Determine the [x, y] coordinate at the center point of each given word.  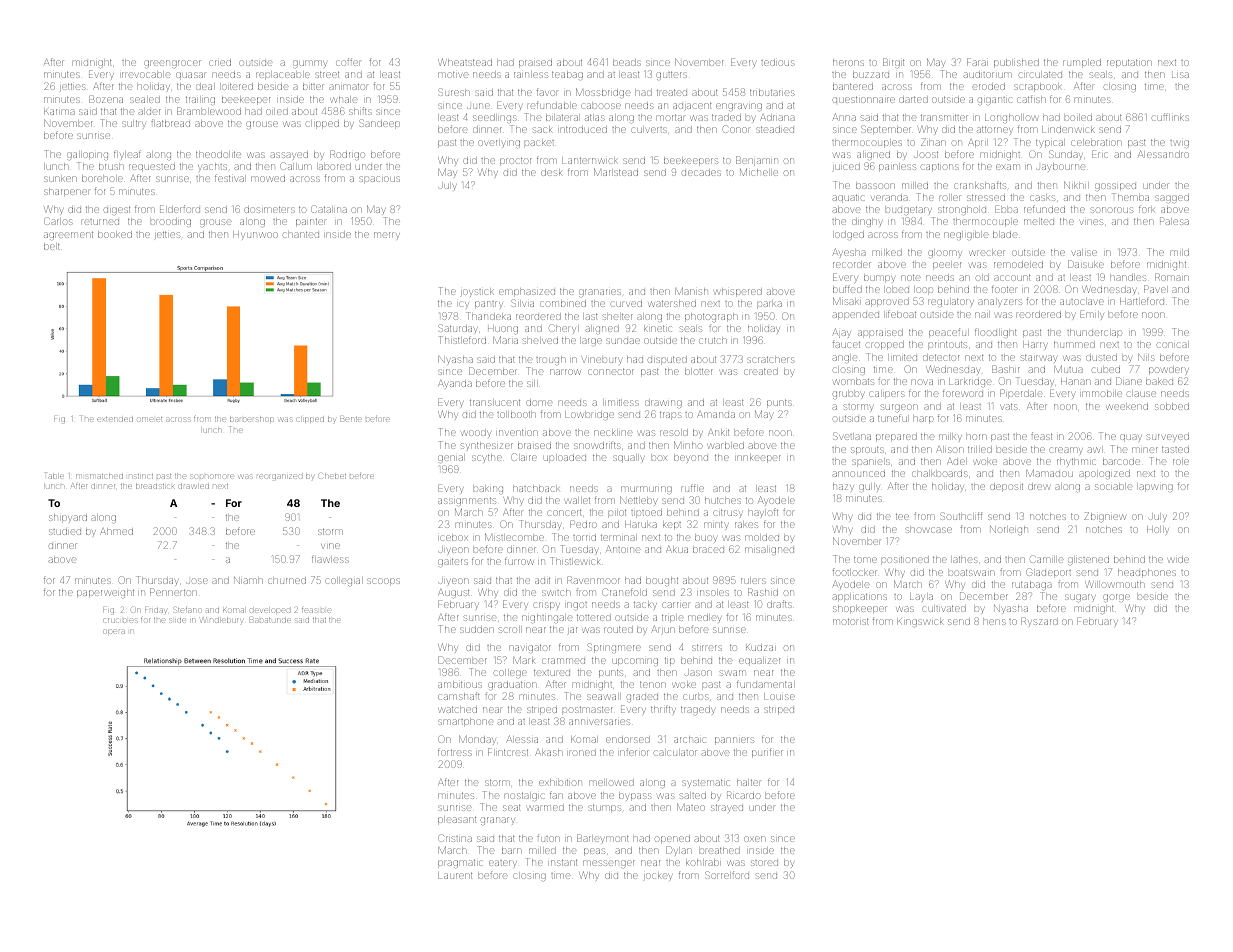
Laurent [455, 875]
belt [51, 246]
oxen [755, 839]
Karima [59, 111]
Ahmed [117, 531]
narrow [565, 372]
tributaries [772, 92]
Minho [688, 445]
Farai [976, 62]
